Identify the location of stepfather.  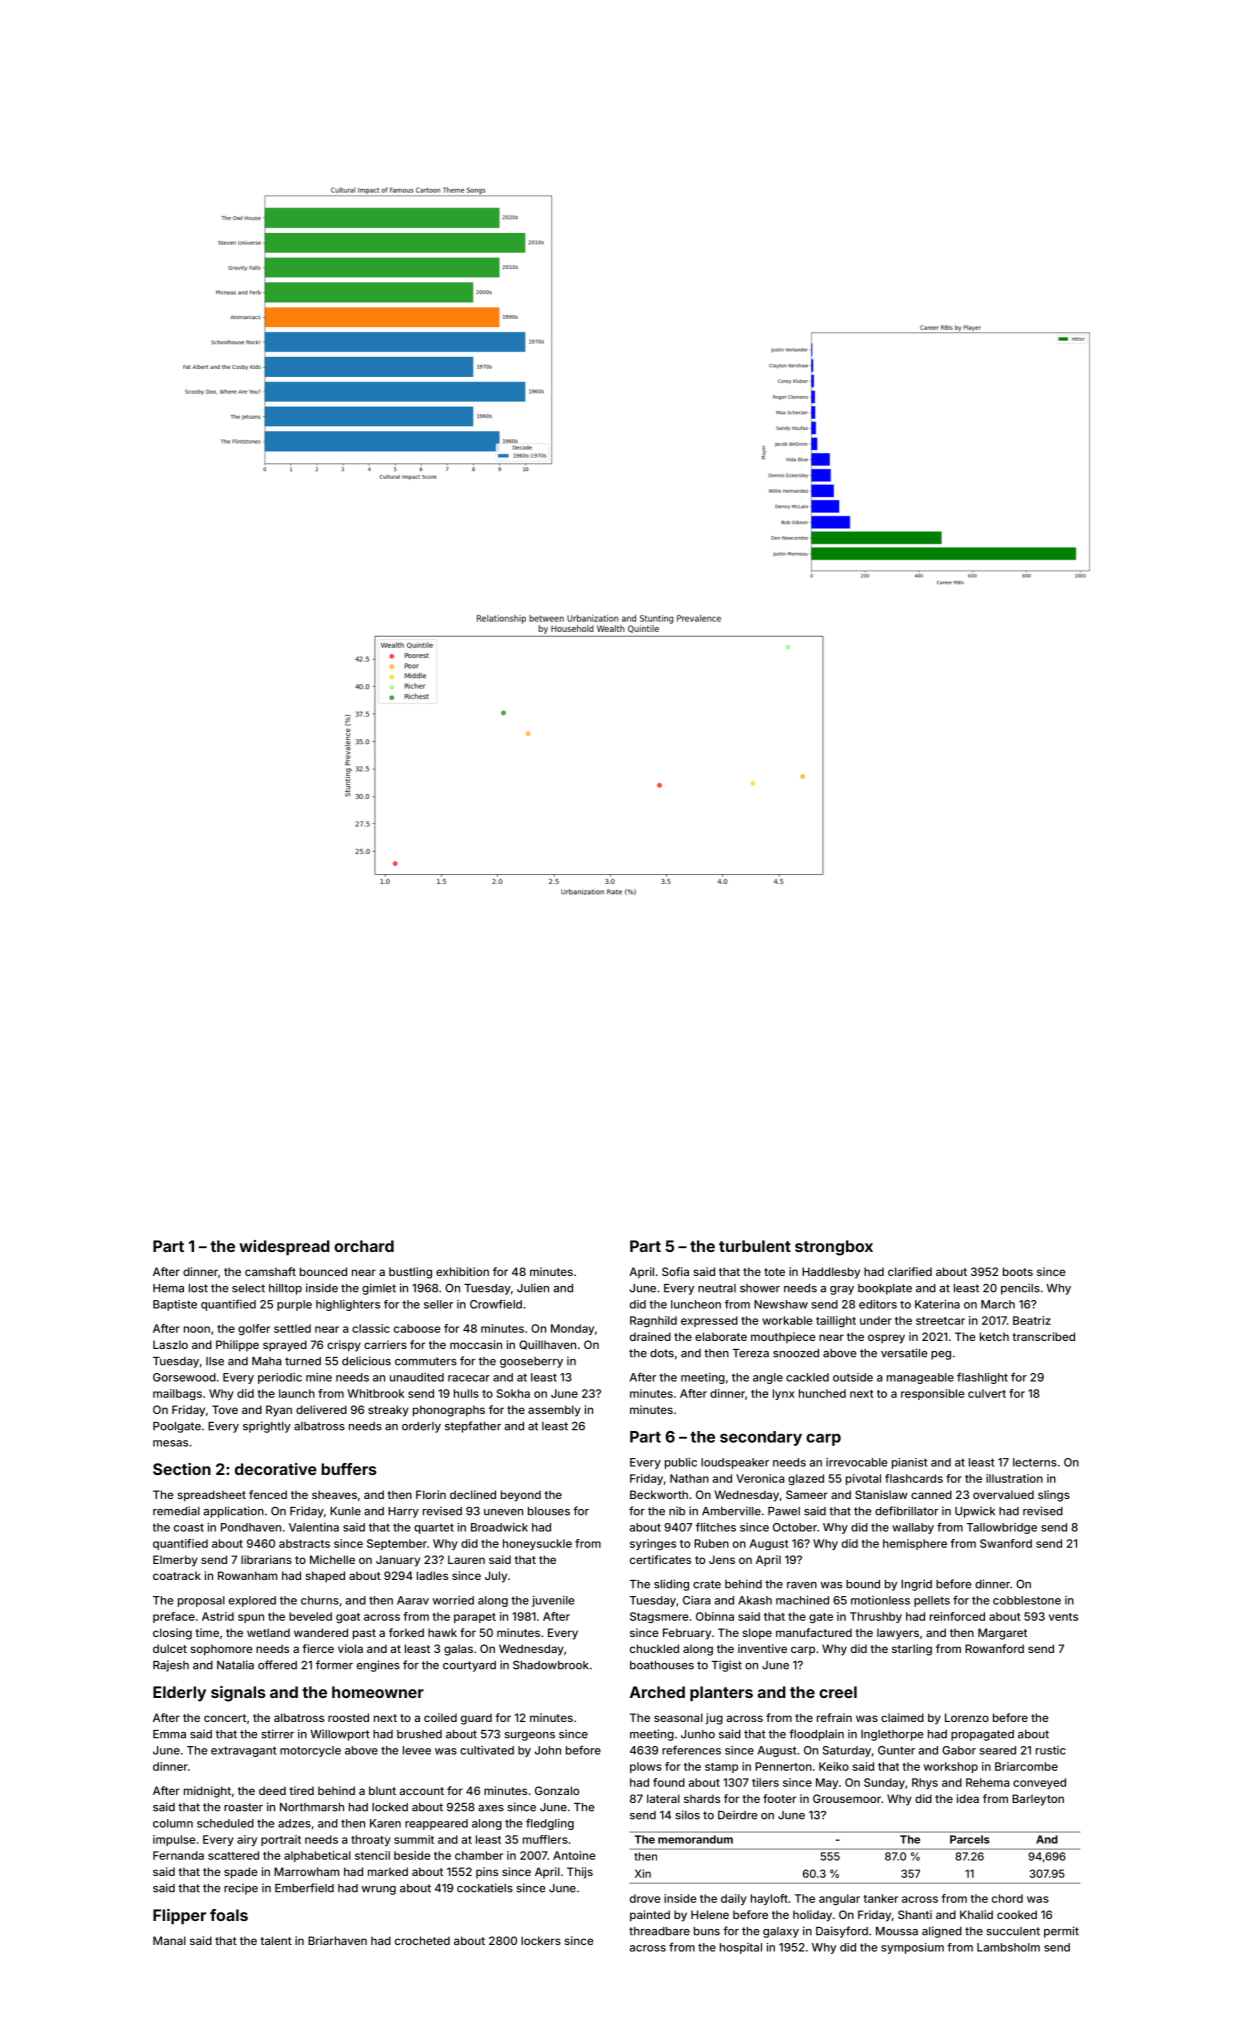
(473, 1427).
